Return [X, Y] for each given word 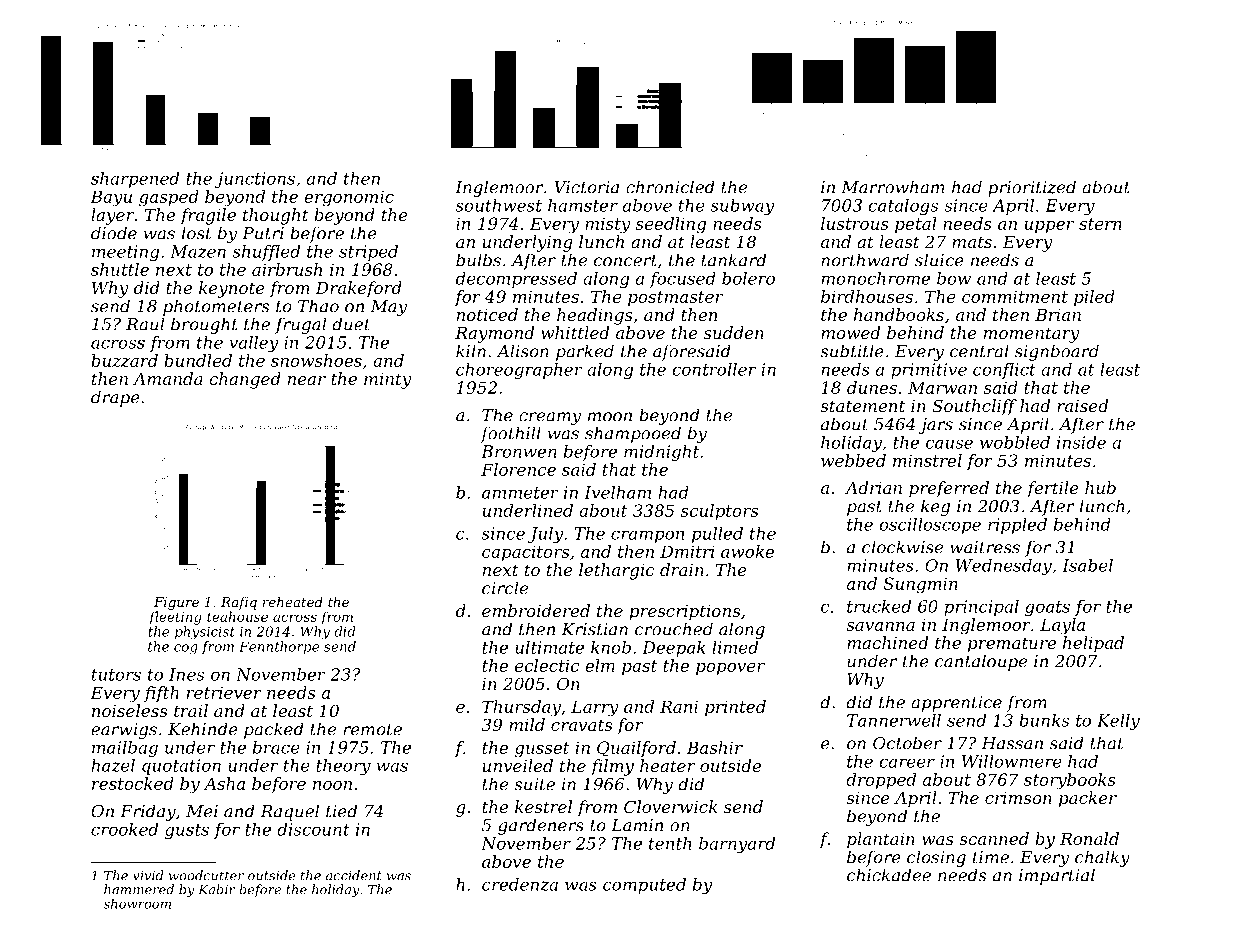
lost [197, 233]
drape [115, 398]
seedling [671, 225]
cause [949, 444]
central [979, 351]
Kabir [216, 889]
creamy [550, 418]
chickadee [889, 875]
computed [644, 886]
